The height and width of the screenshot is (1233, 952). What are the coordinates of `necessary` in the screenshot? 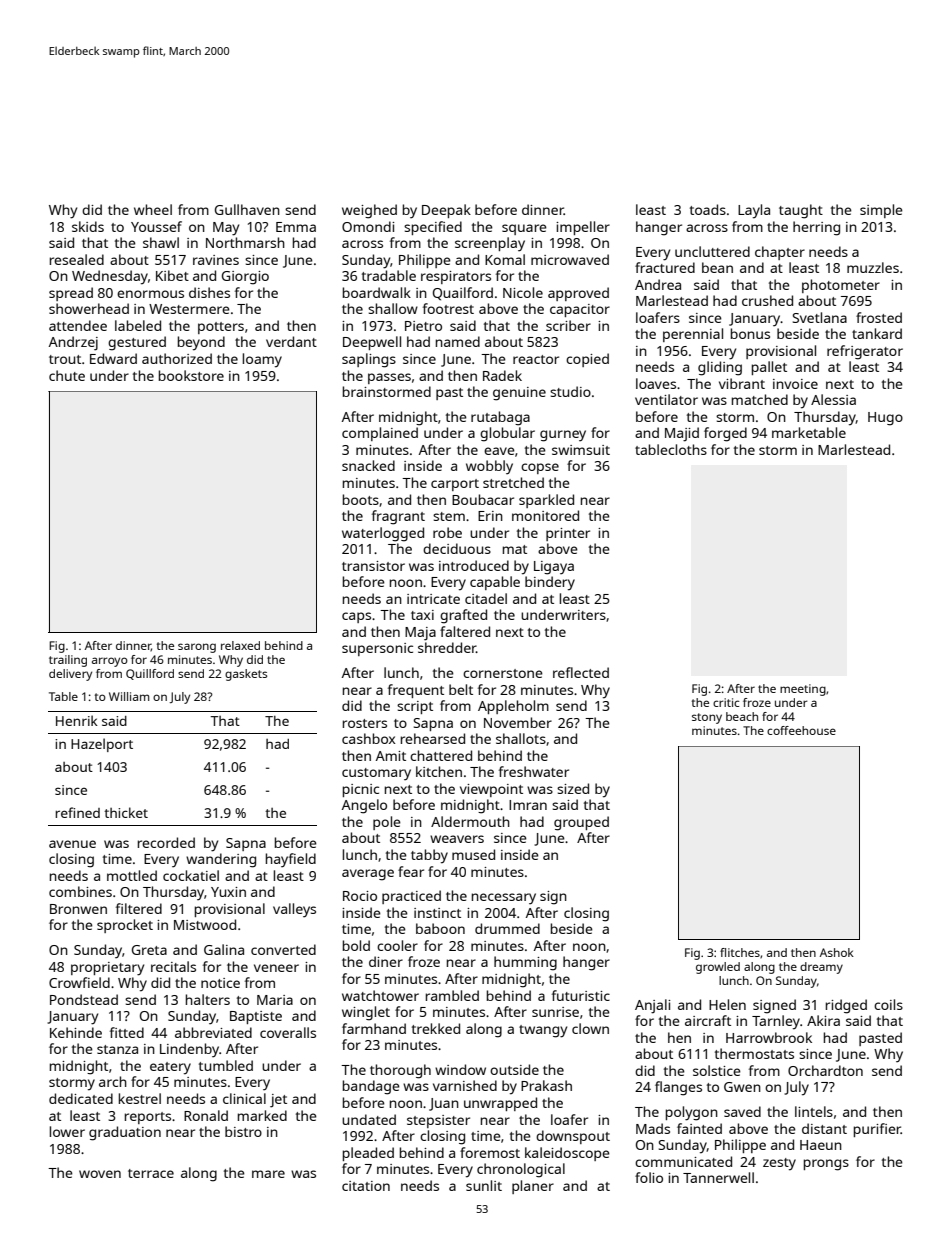 It's located at (504, 899).
